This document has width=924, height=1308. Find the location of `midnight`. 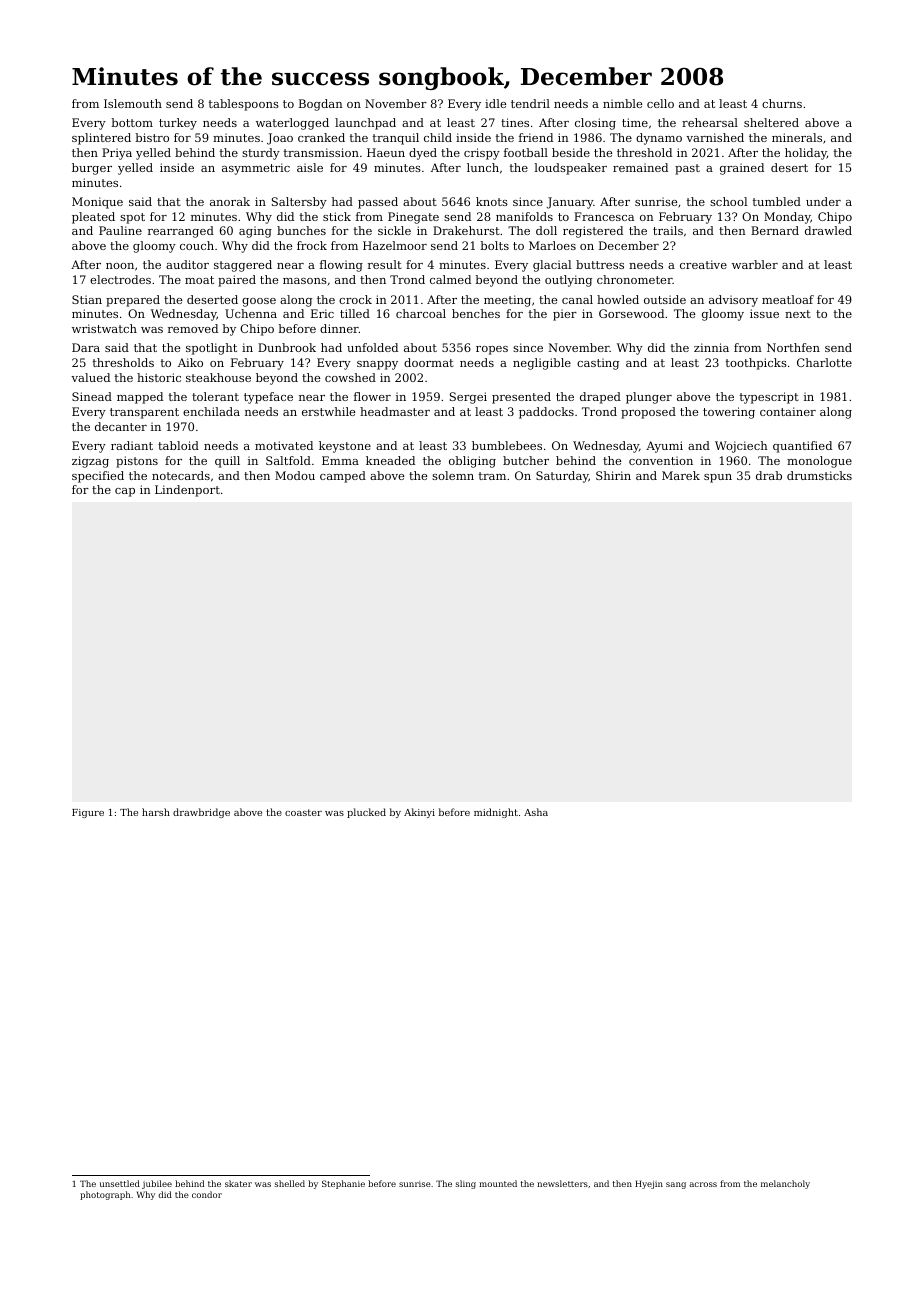

midnight is located at coordinates (496, 813).
